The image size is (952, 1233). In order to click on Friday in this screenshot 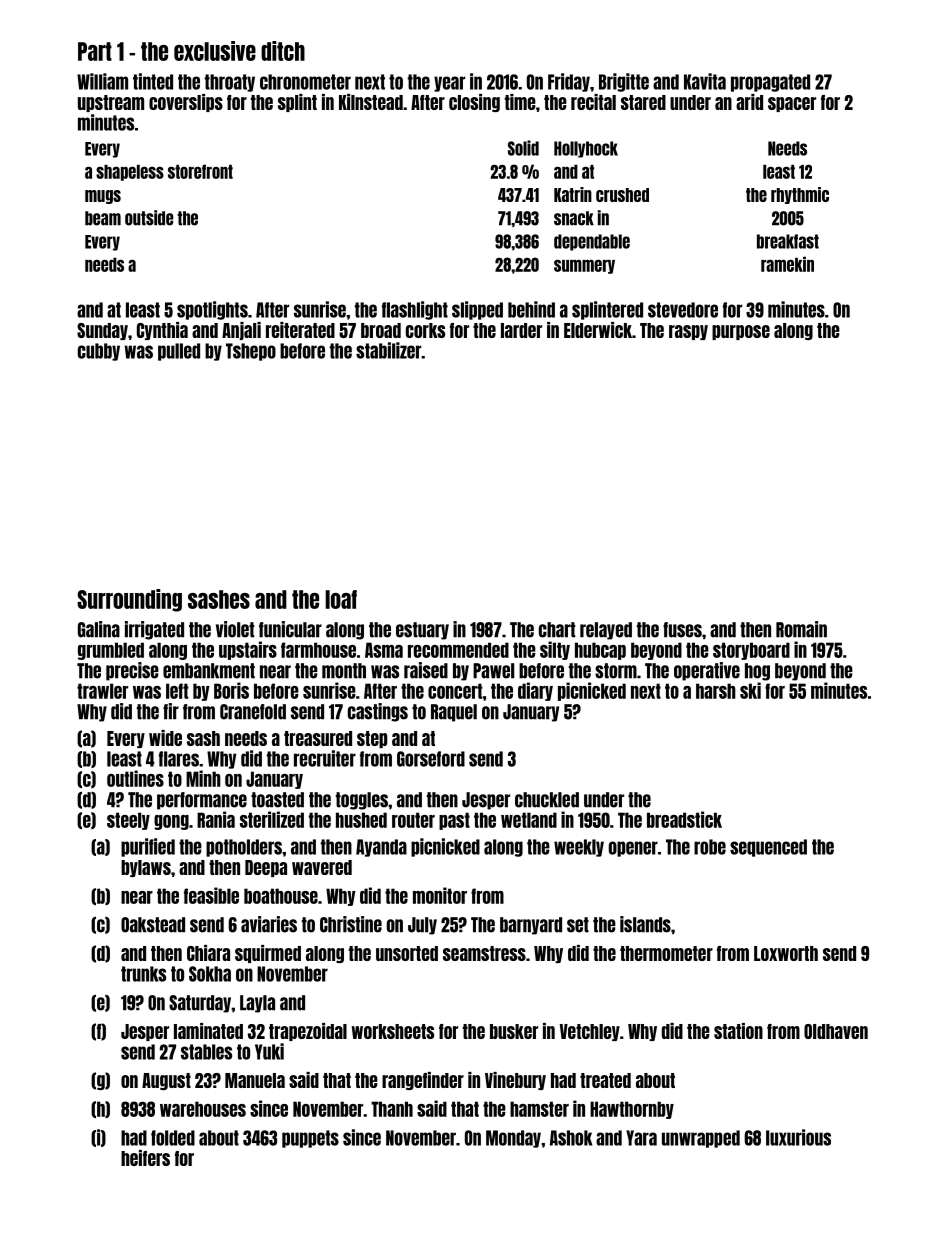, I will do `click(569, 82)`.
